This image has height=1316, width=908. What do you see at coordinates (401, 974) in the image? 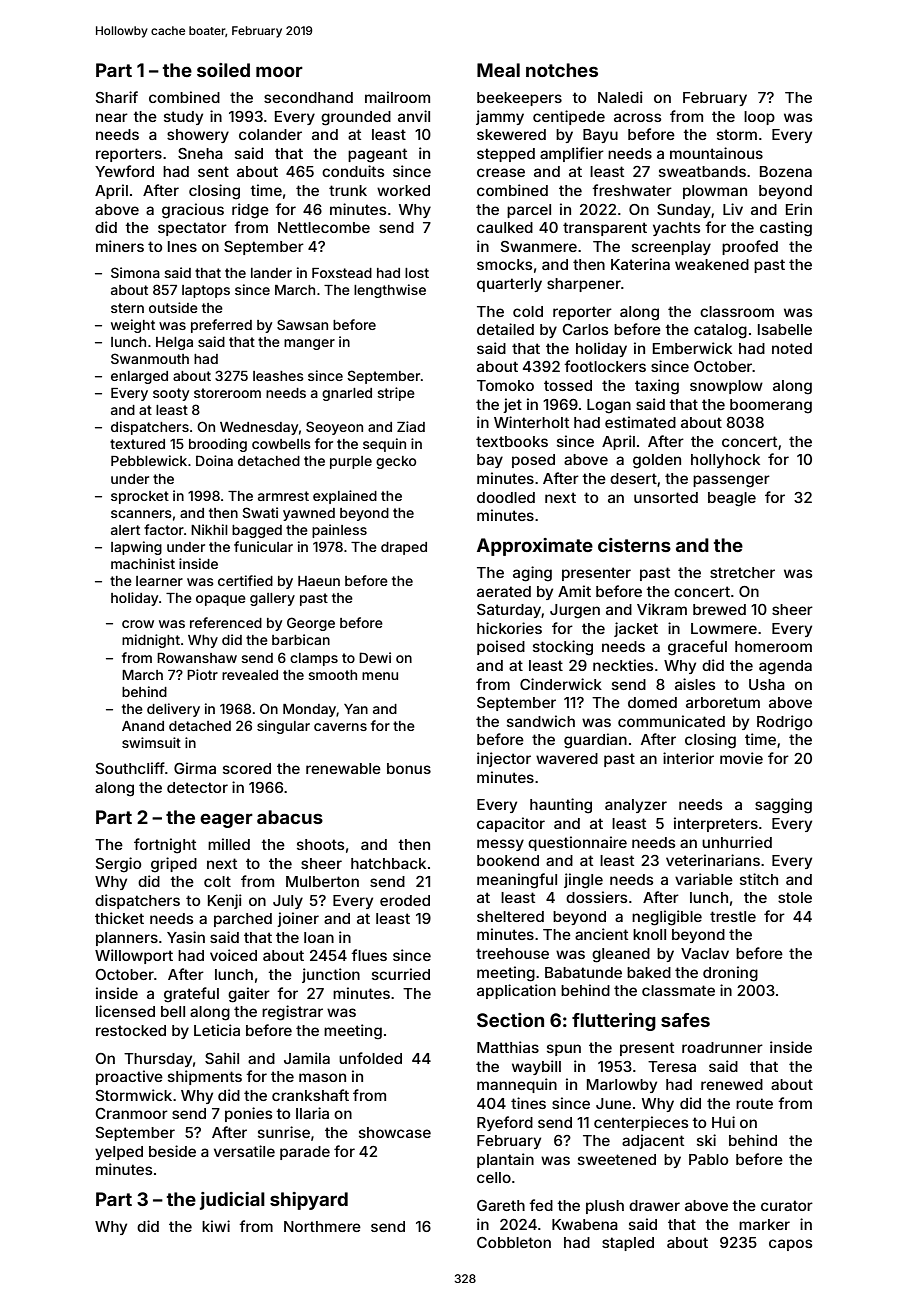
I see `scurried` at bounding box center [401, 974].
